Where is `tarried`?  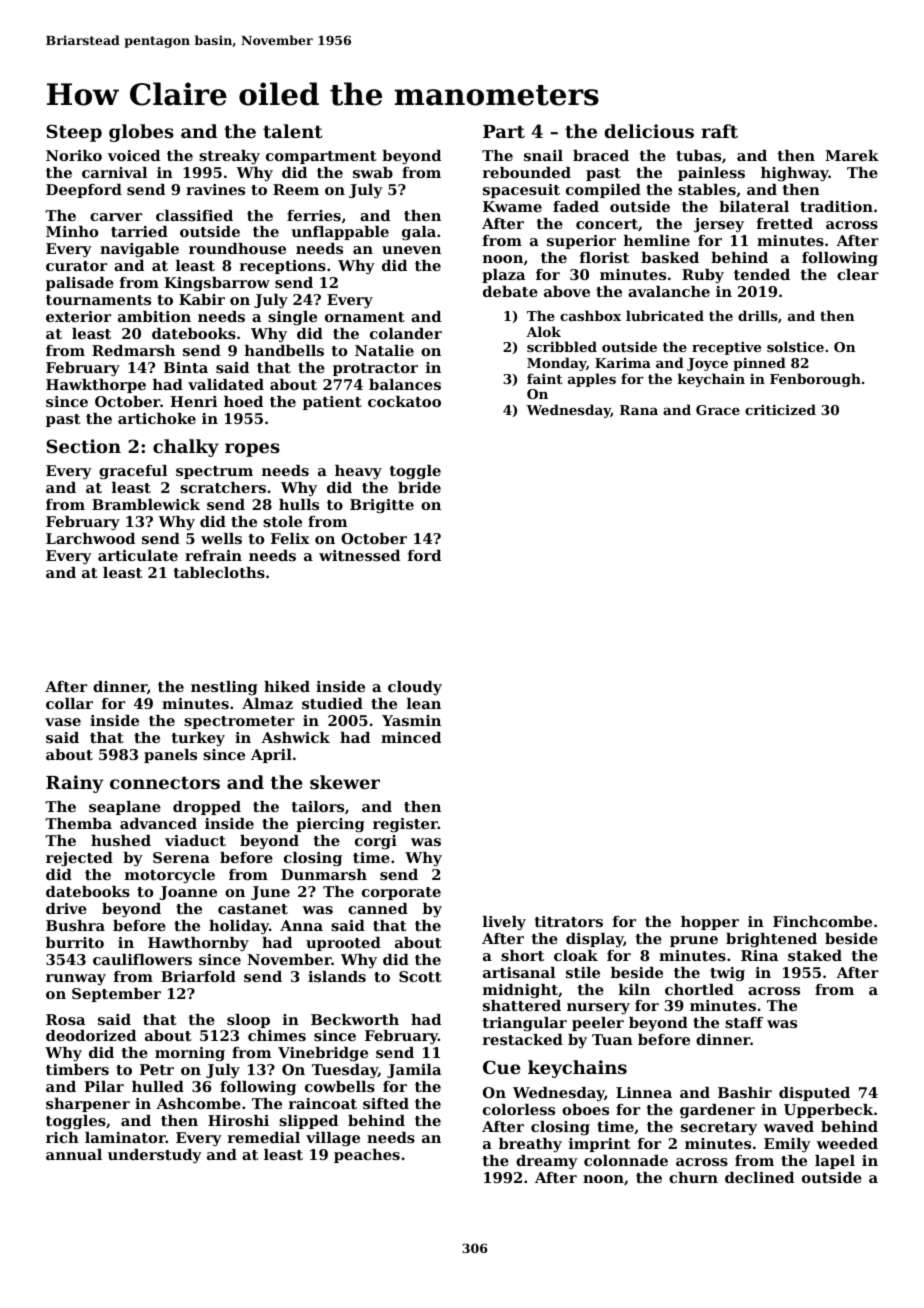 tarried is located at coordinates (139, 231).
